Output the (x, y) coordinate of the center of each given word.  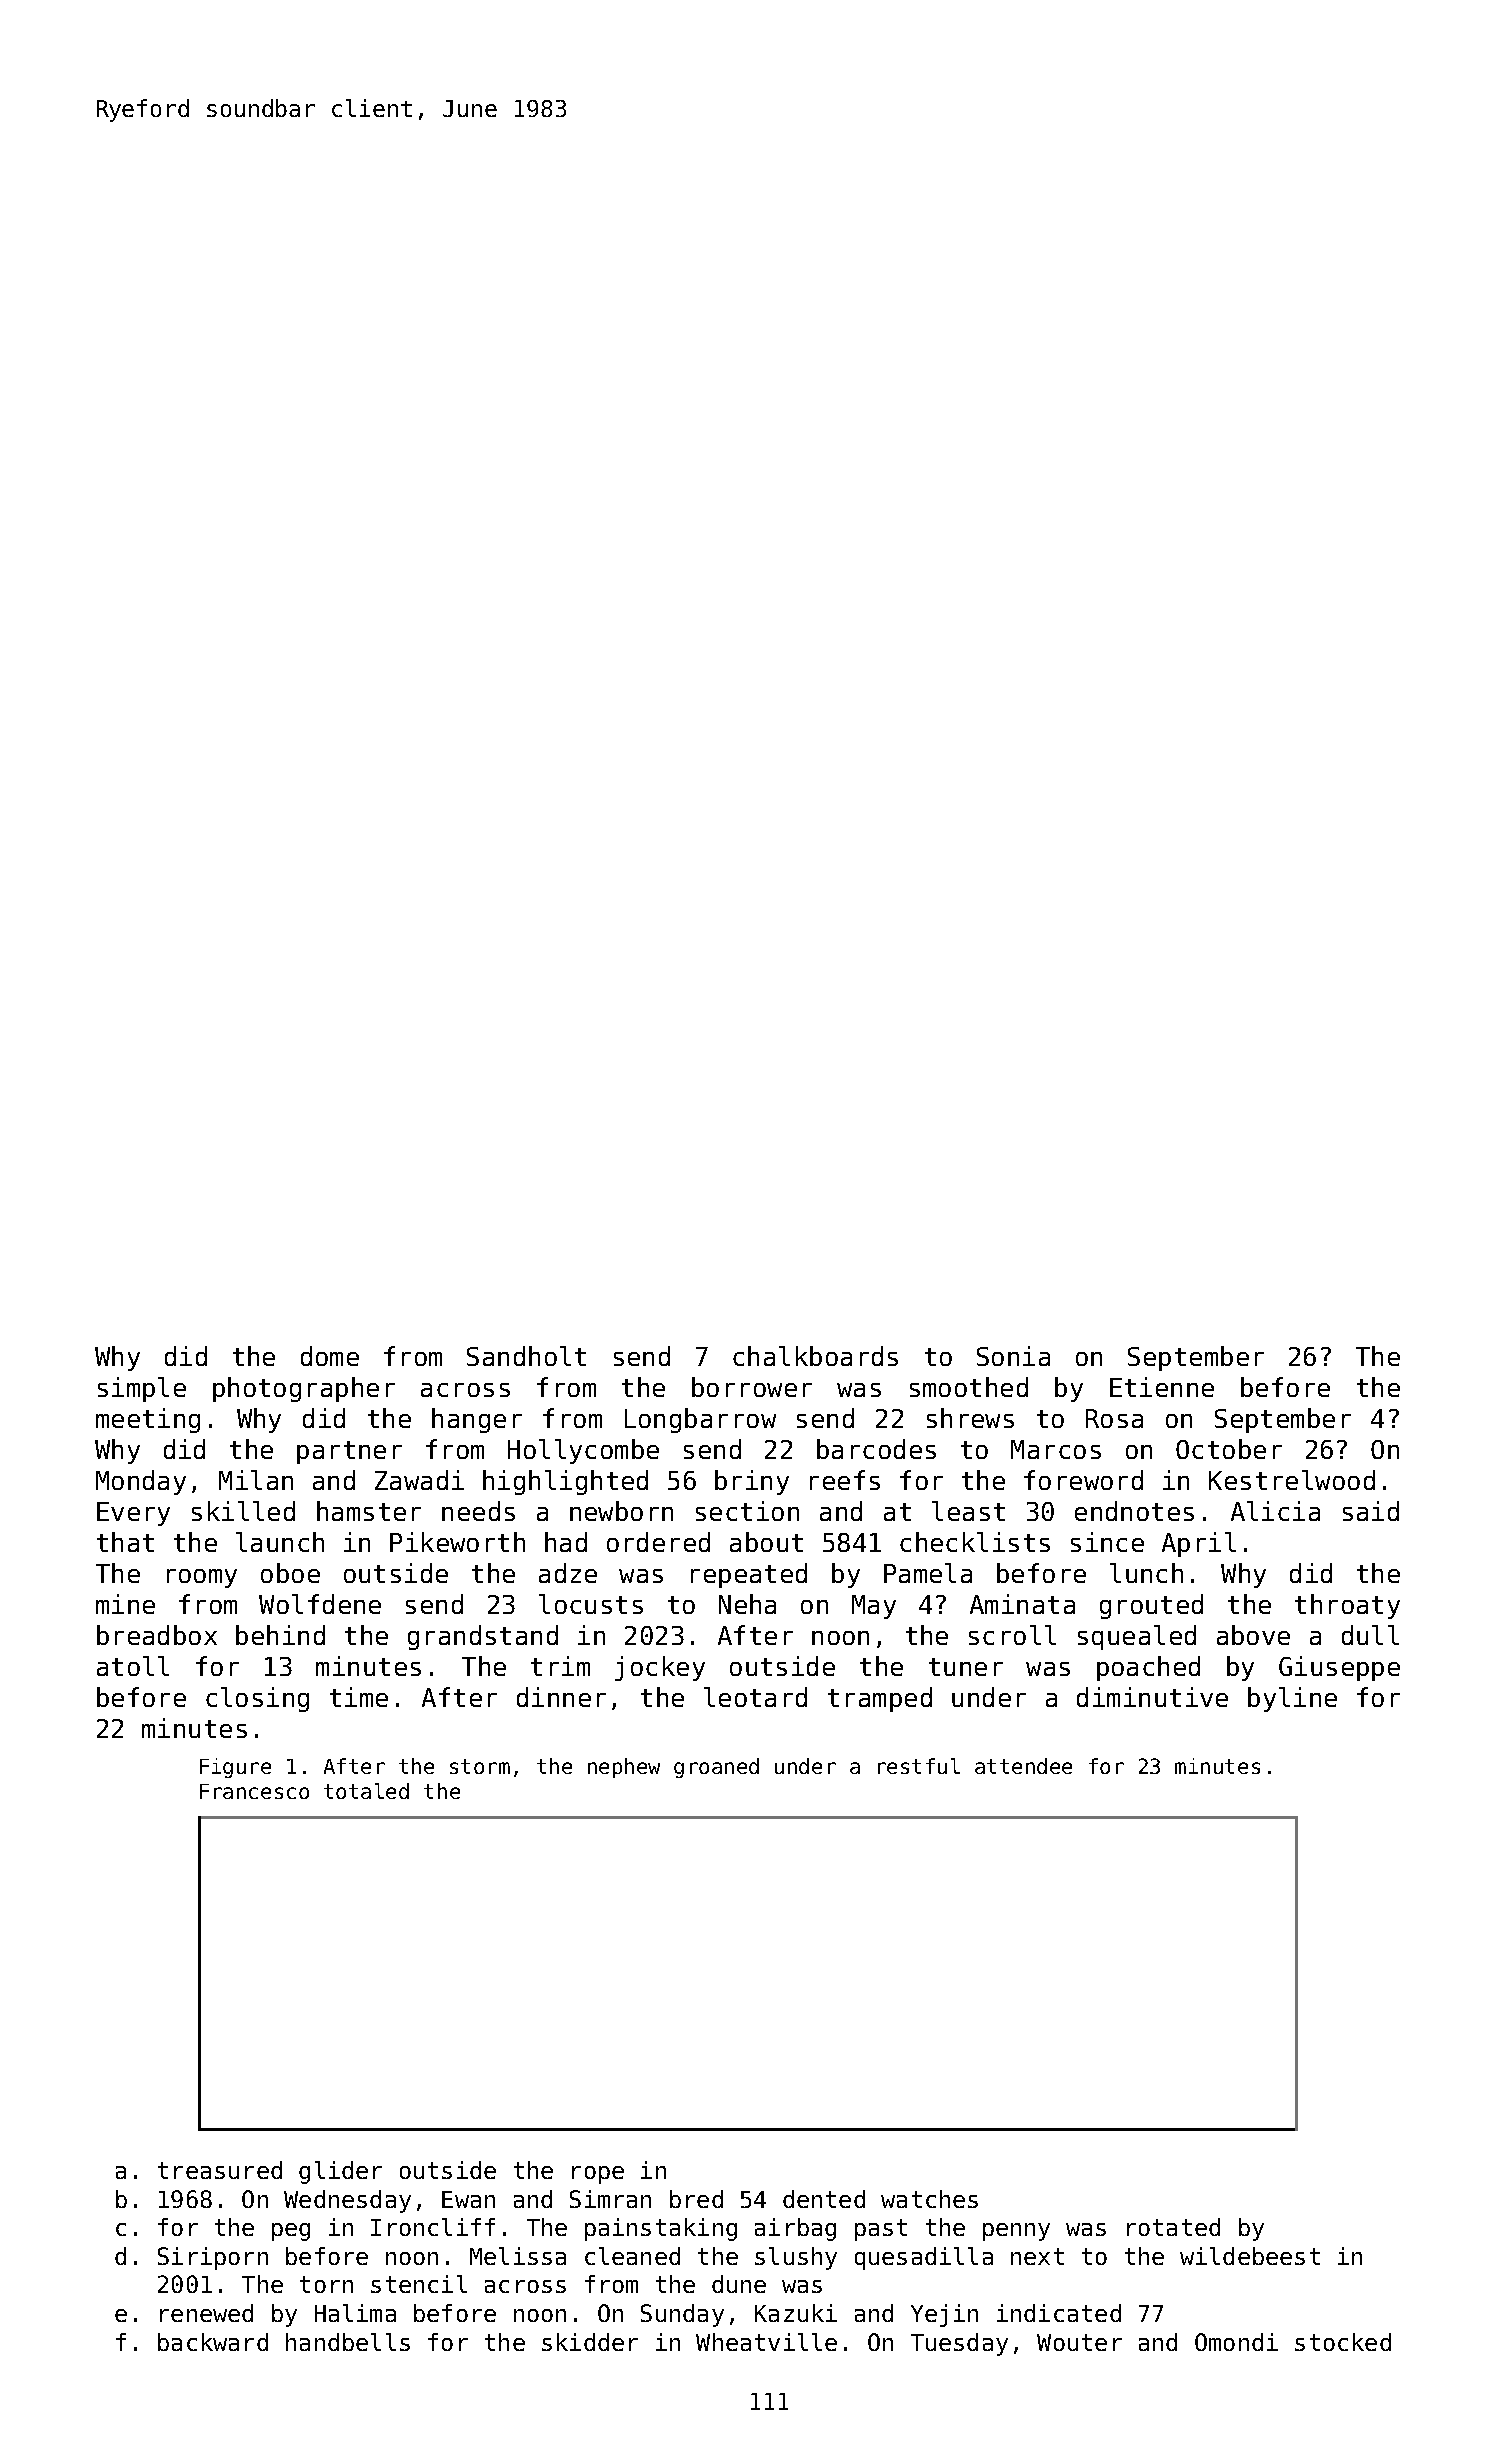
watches (929, 2199)
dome (330, 1356)
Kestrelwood (1292, 1480)
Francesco (254, 1791)
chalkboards (815, 1356)
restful (919, 1766)
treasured (220, 2170)
